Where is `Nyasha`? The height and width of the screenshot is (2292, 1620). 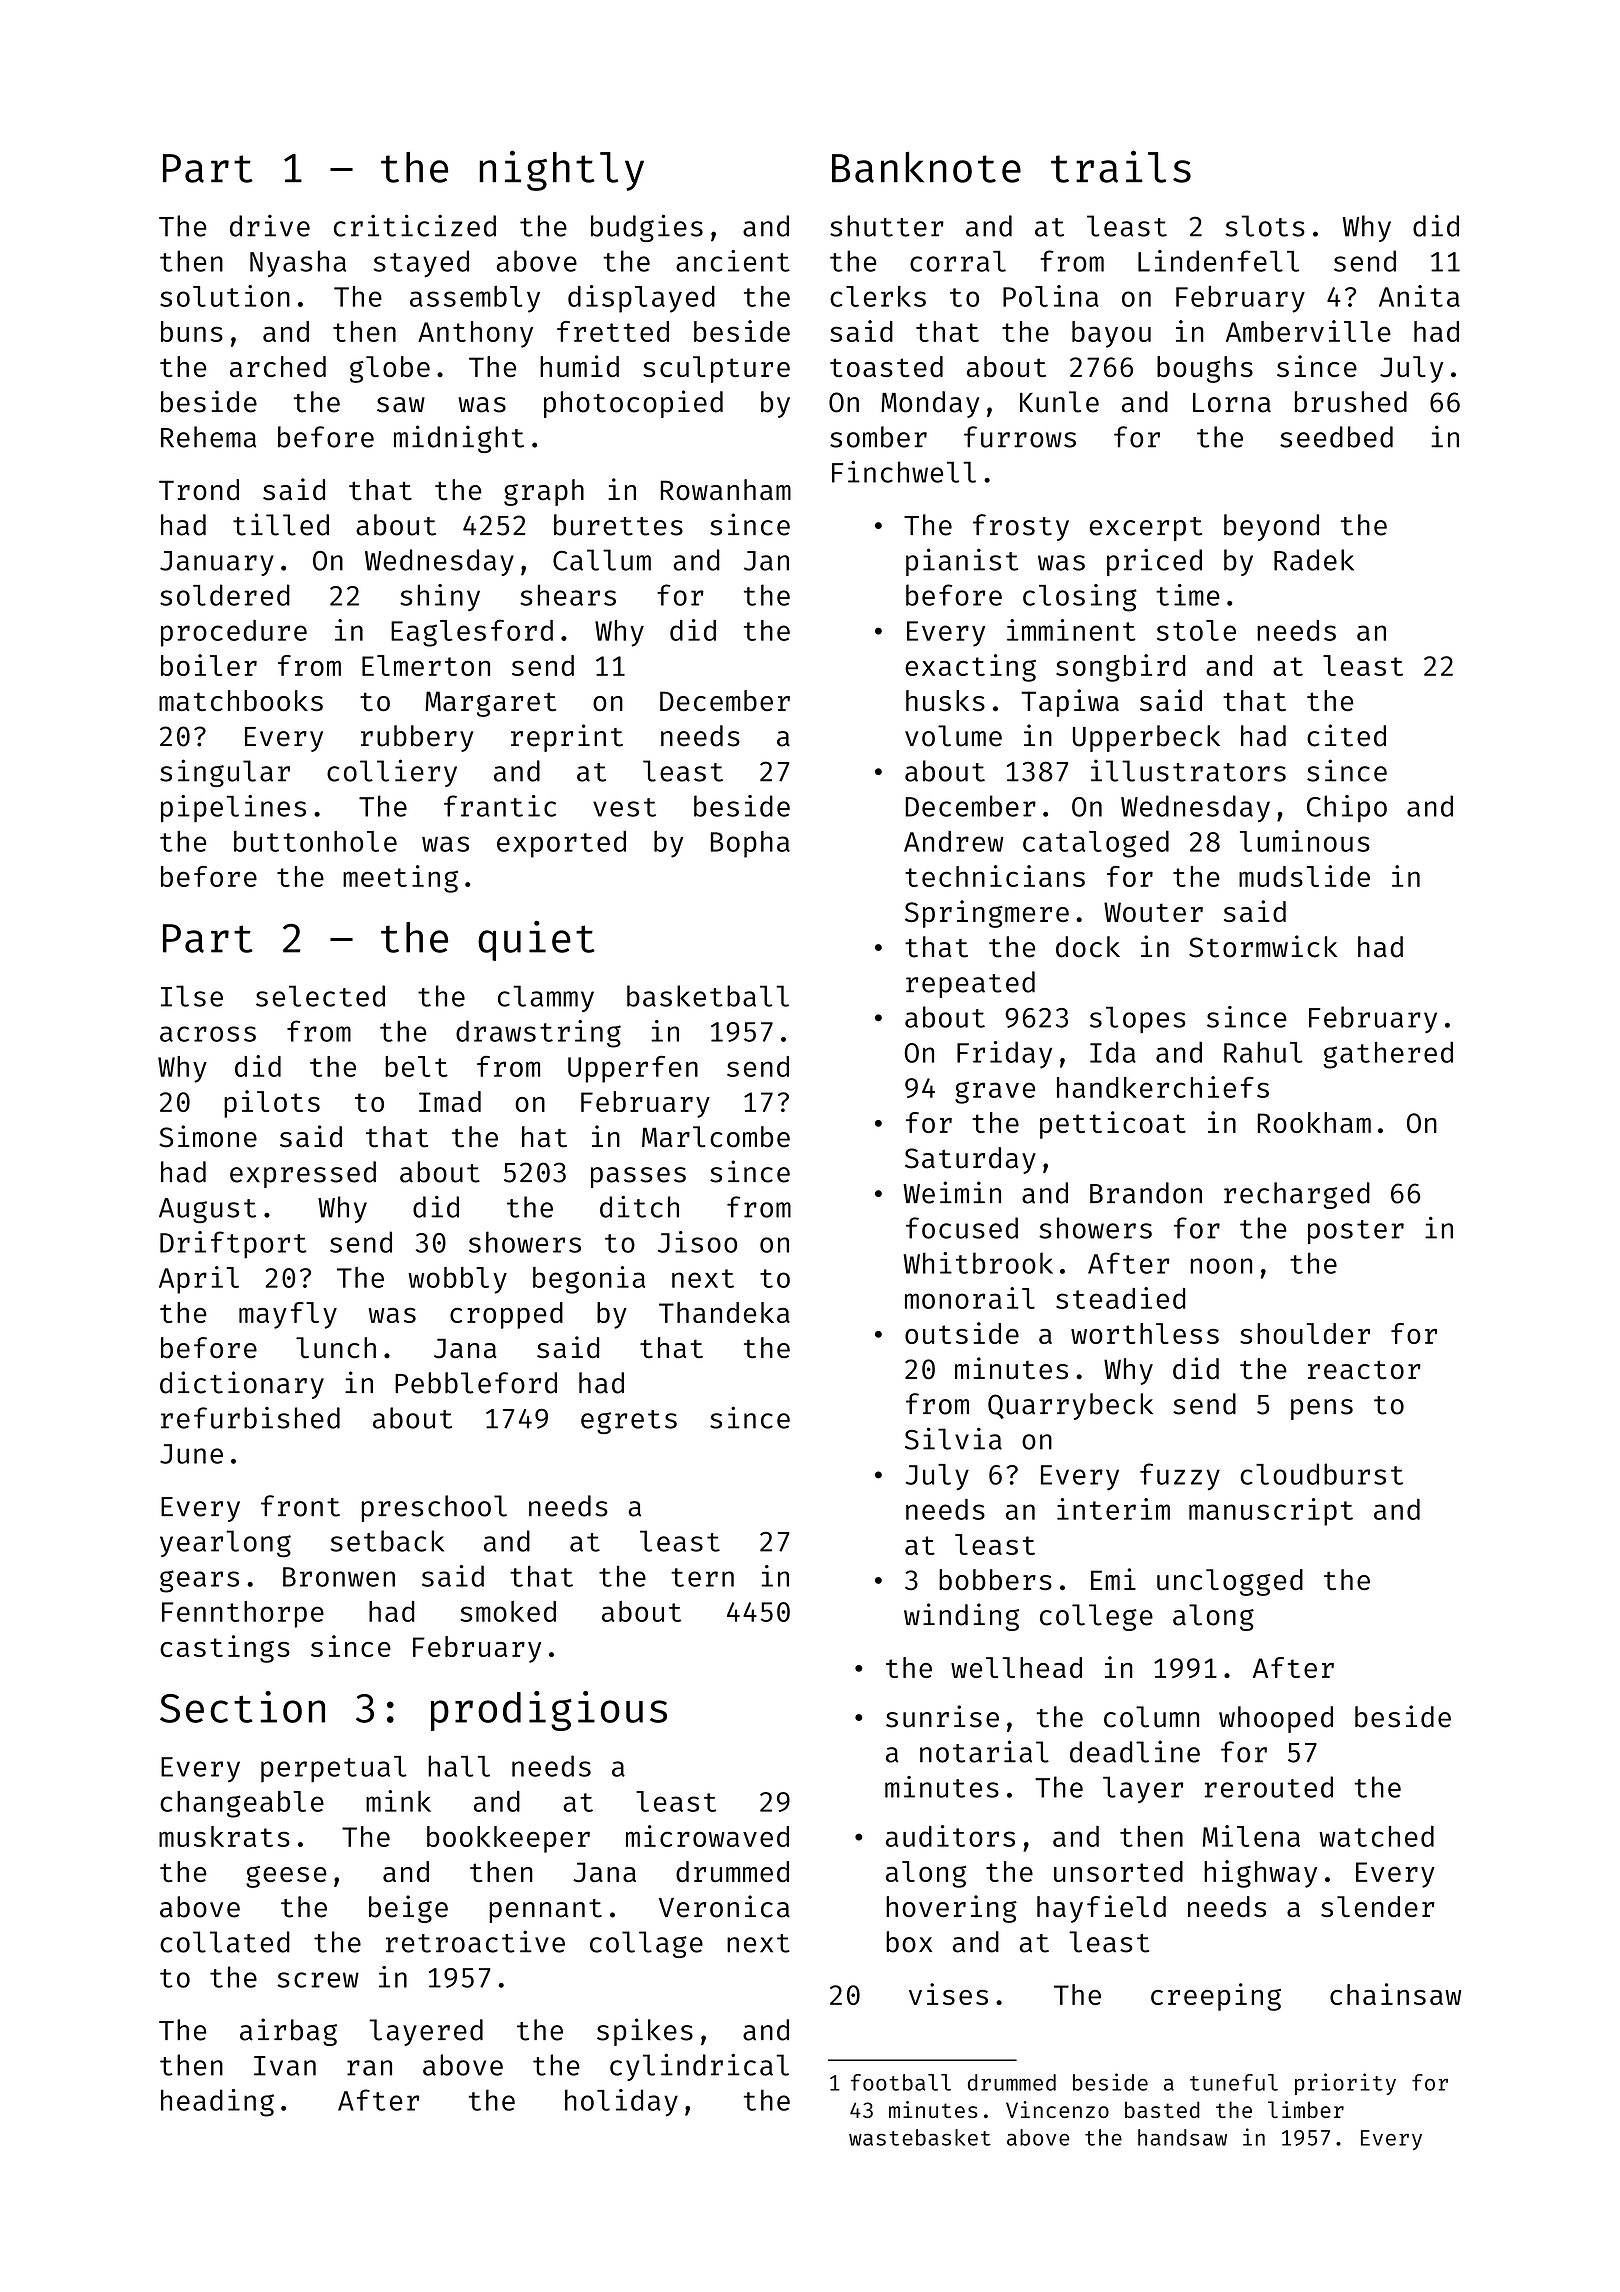
Nyasha is located at coordinates (298, 264).
